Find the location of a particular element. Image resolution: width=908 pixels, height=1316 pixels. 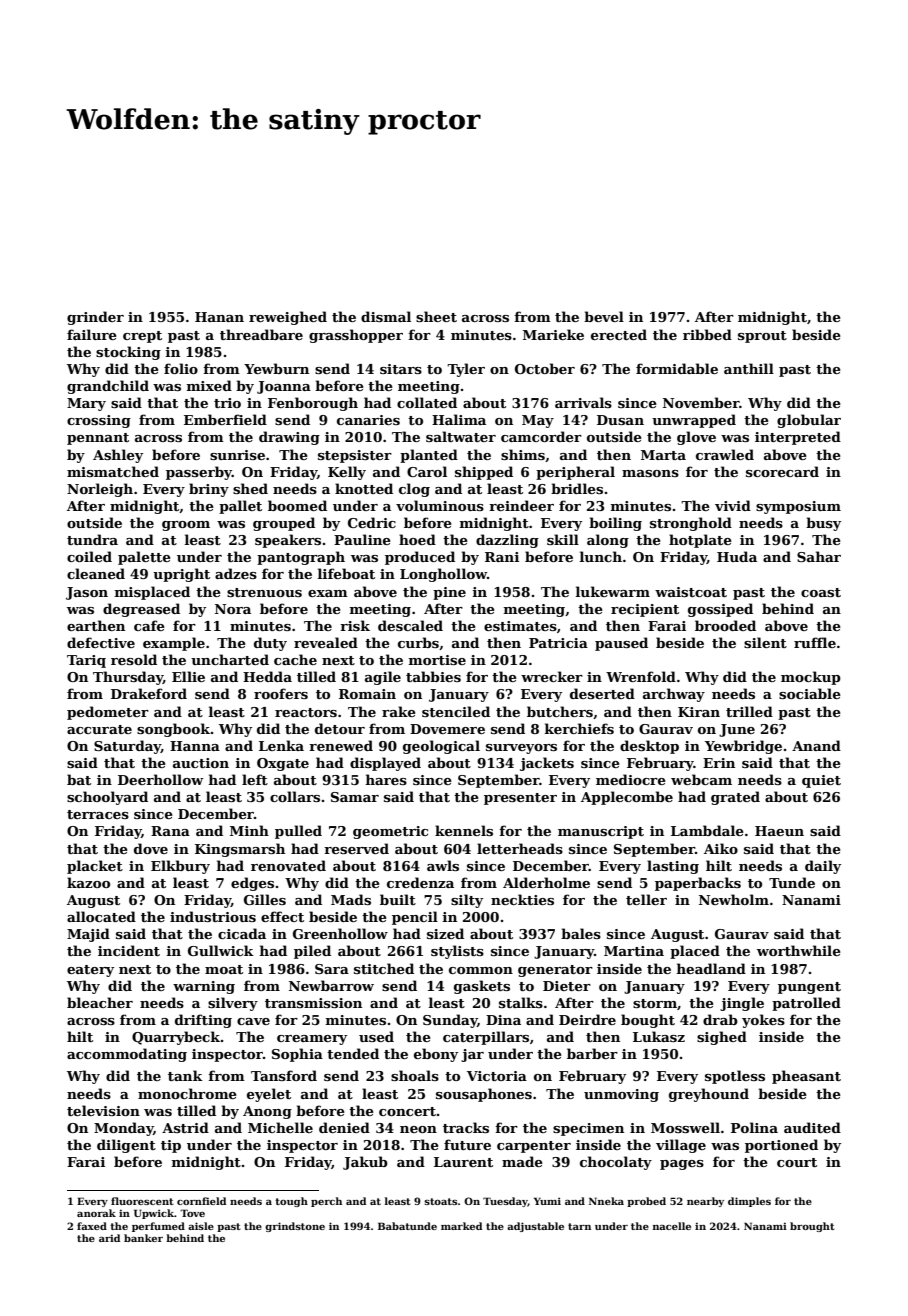

Hanan is located at coordinates (219, 317).
